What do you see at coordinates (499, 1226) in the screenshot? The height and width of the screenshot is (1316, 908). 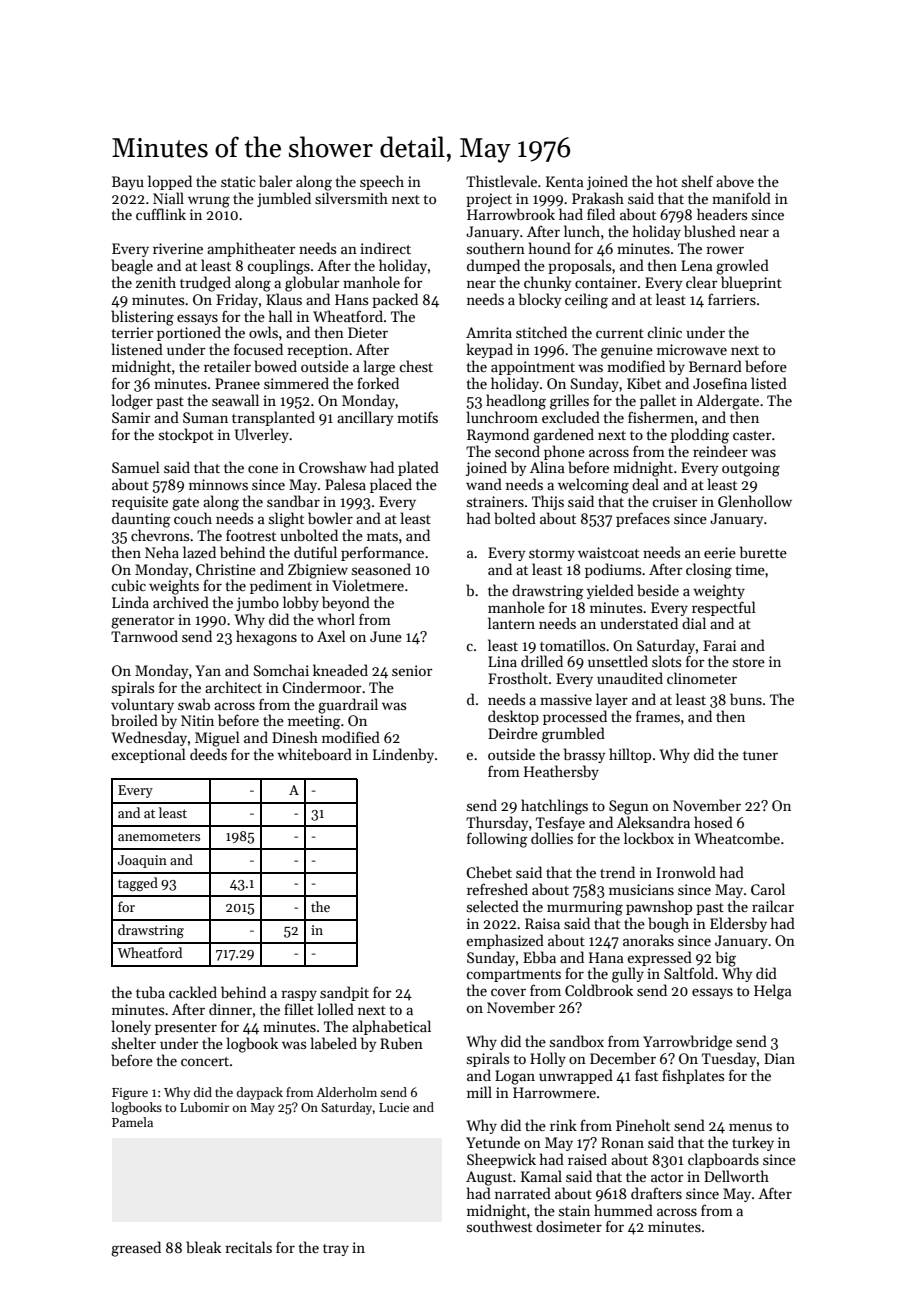 I see `southwest` at bounding box center [499, 1226].
